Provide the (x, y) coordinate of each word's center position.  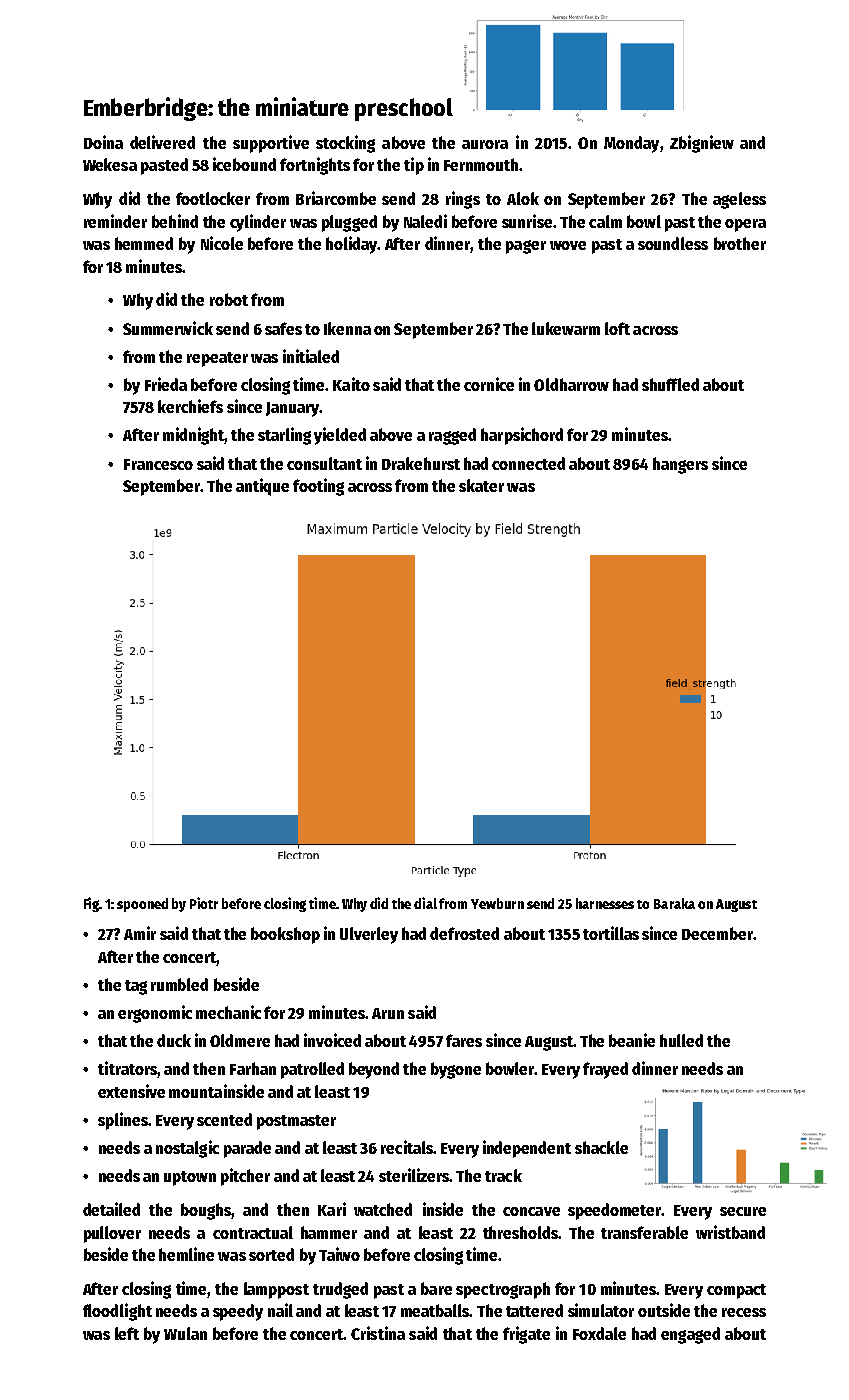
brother (740, 243)
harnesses (605, 903)
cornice (489, 384)
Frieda (166, 384)
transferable (644, 1232)
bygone (456, 1070)
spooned (142, 905)
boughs (206, 1211)
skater (481, 485)
